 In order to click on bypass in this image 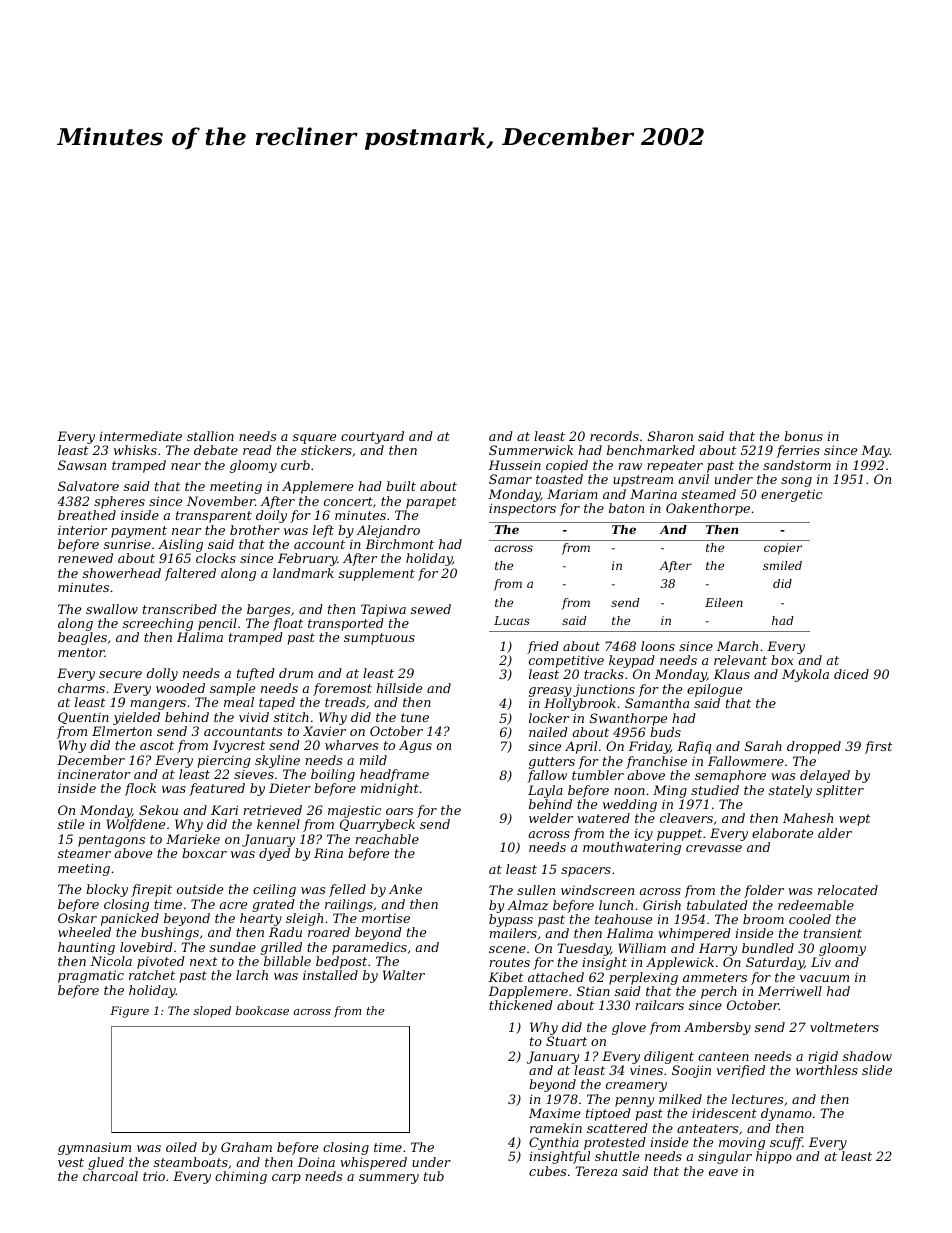, I will do `click(511, 920)`.
